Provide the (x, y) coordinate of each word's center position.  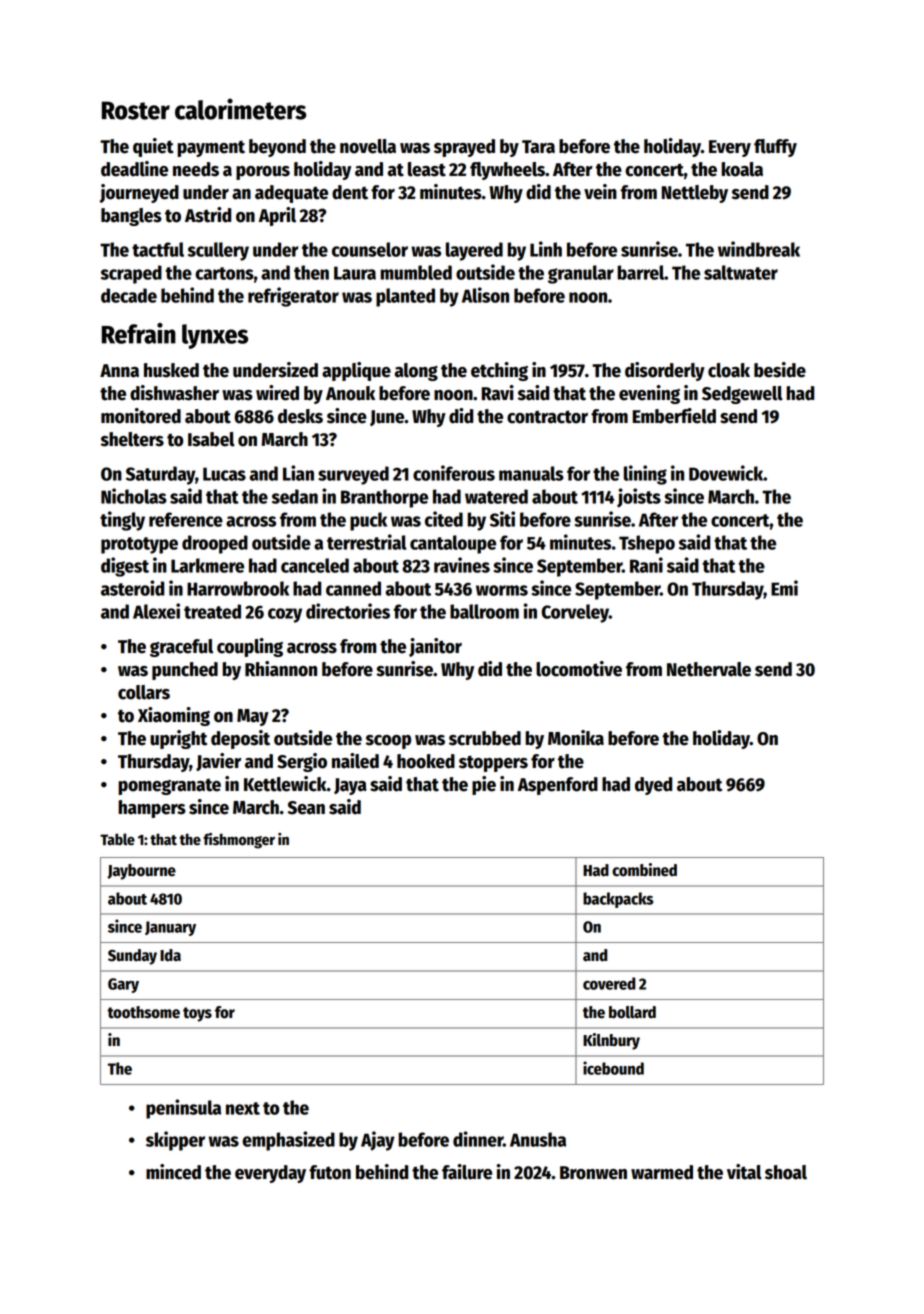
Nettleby (695, 194)
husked (171, 370)
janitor (435, 647)
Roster (136, 110)
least (427, 169)
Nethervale (709, 669)
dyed (653, 786)
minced (173, 1172)
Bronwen (593, 1173)
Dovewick (726, 473)
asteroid (132, 588)
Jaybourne (141, 872)
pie (484, 785)
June (387, 418)
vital (744, 1172)
